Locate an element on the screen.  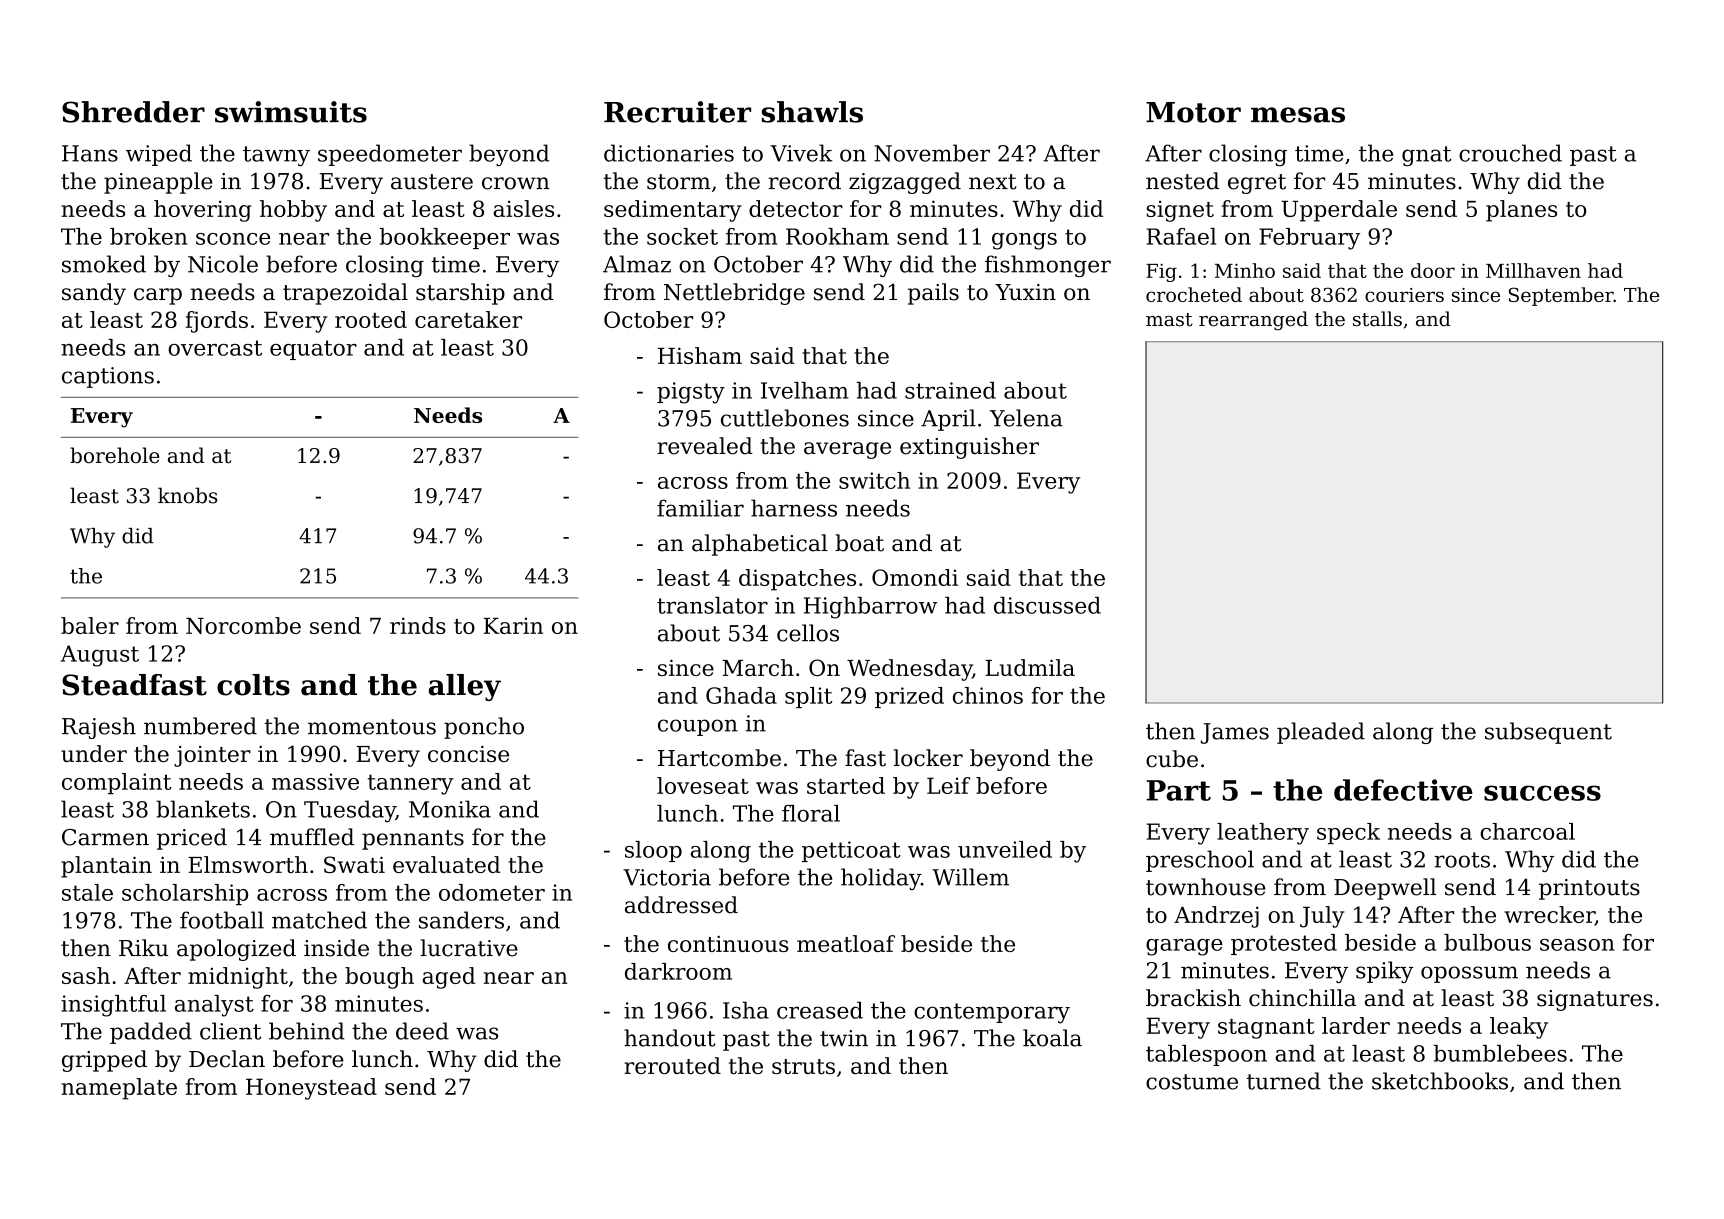
crouched is located at coordinates (1510, 153).
